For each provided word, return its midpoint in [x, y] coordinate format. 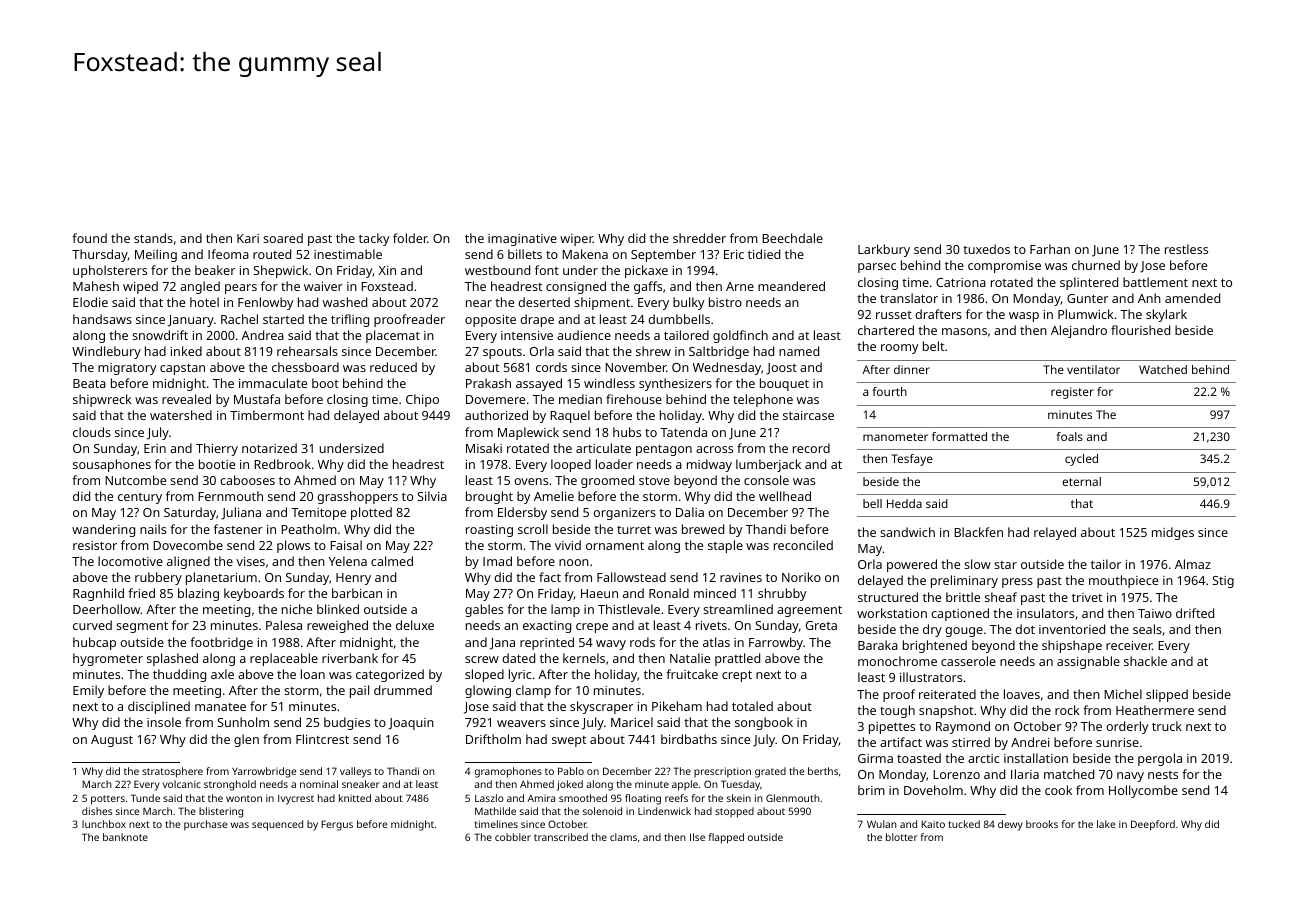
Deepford [1153, 825]
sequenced [277, 825]
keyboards [254, 594]
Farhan [1050, 249]
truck [1167, 726]
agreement [809, 611]
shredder [699, 238]
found [89, 238]
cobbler [513, 837]
